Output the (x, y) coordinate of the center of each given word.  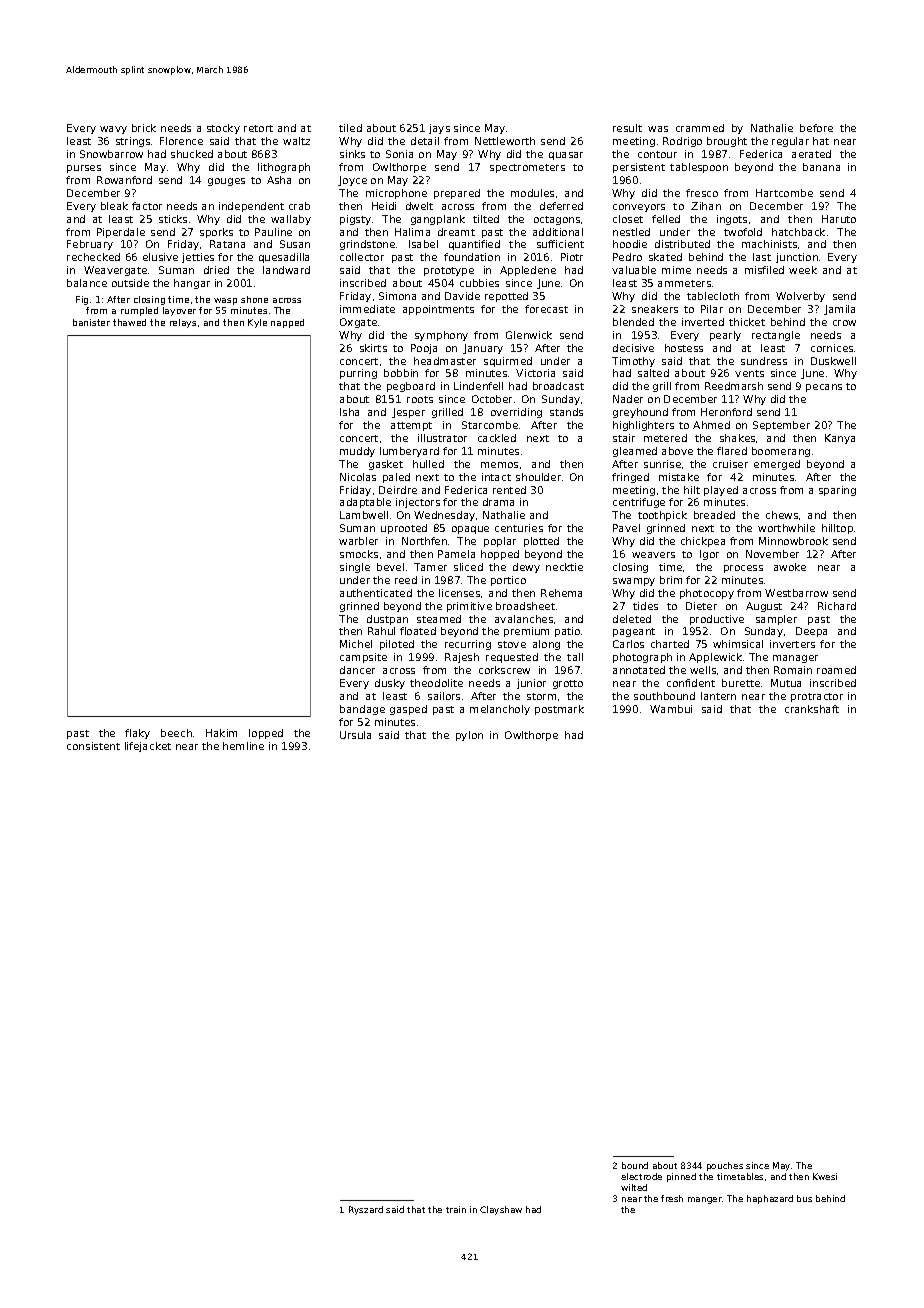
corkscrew (504, 670)
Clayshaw (501, 1210)
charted (670, 644)
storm (541, 696)
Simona (397, 296)
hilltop (837, 529)
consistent (93, 746)
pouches (725, 1166)
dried (216, 270)
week (803, 270)
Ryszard (366, 1210)
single (355, 568)
